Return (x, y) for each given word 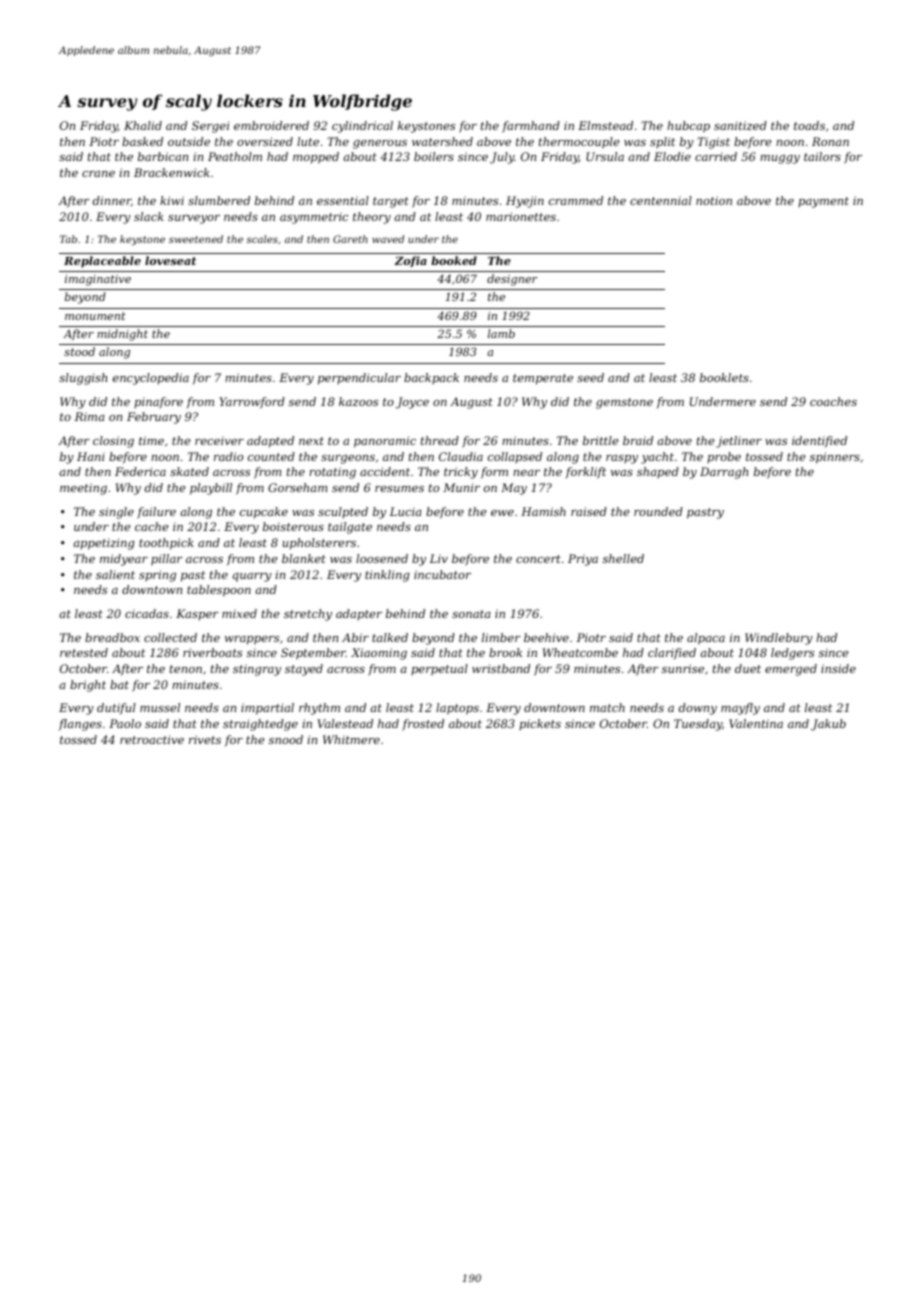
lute (308, 141)
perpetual (439, 670)
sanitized (740, 125)
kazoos (358, 401)
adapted (270, 442)
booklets (724, 377)
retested (84, 652)
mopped (316, 158)
